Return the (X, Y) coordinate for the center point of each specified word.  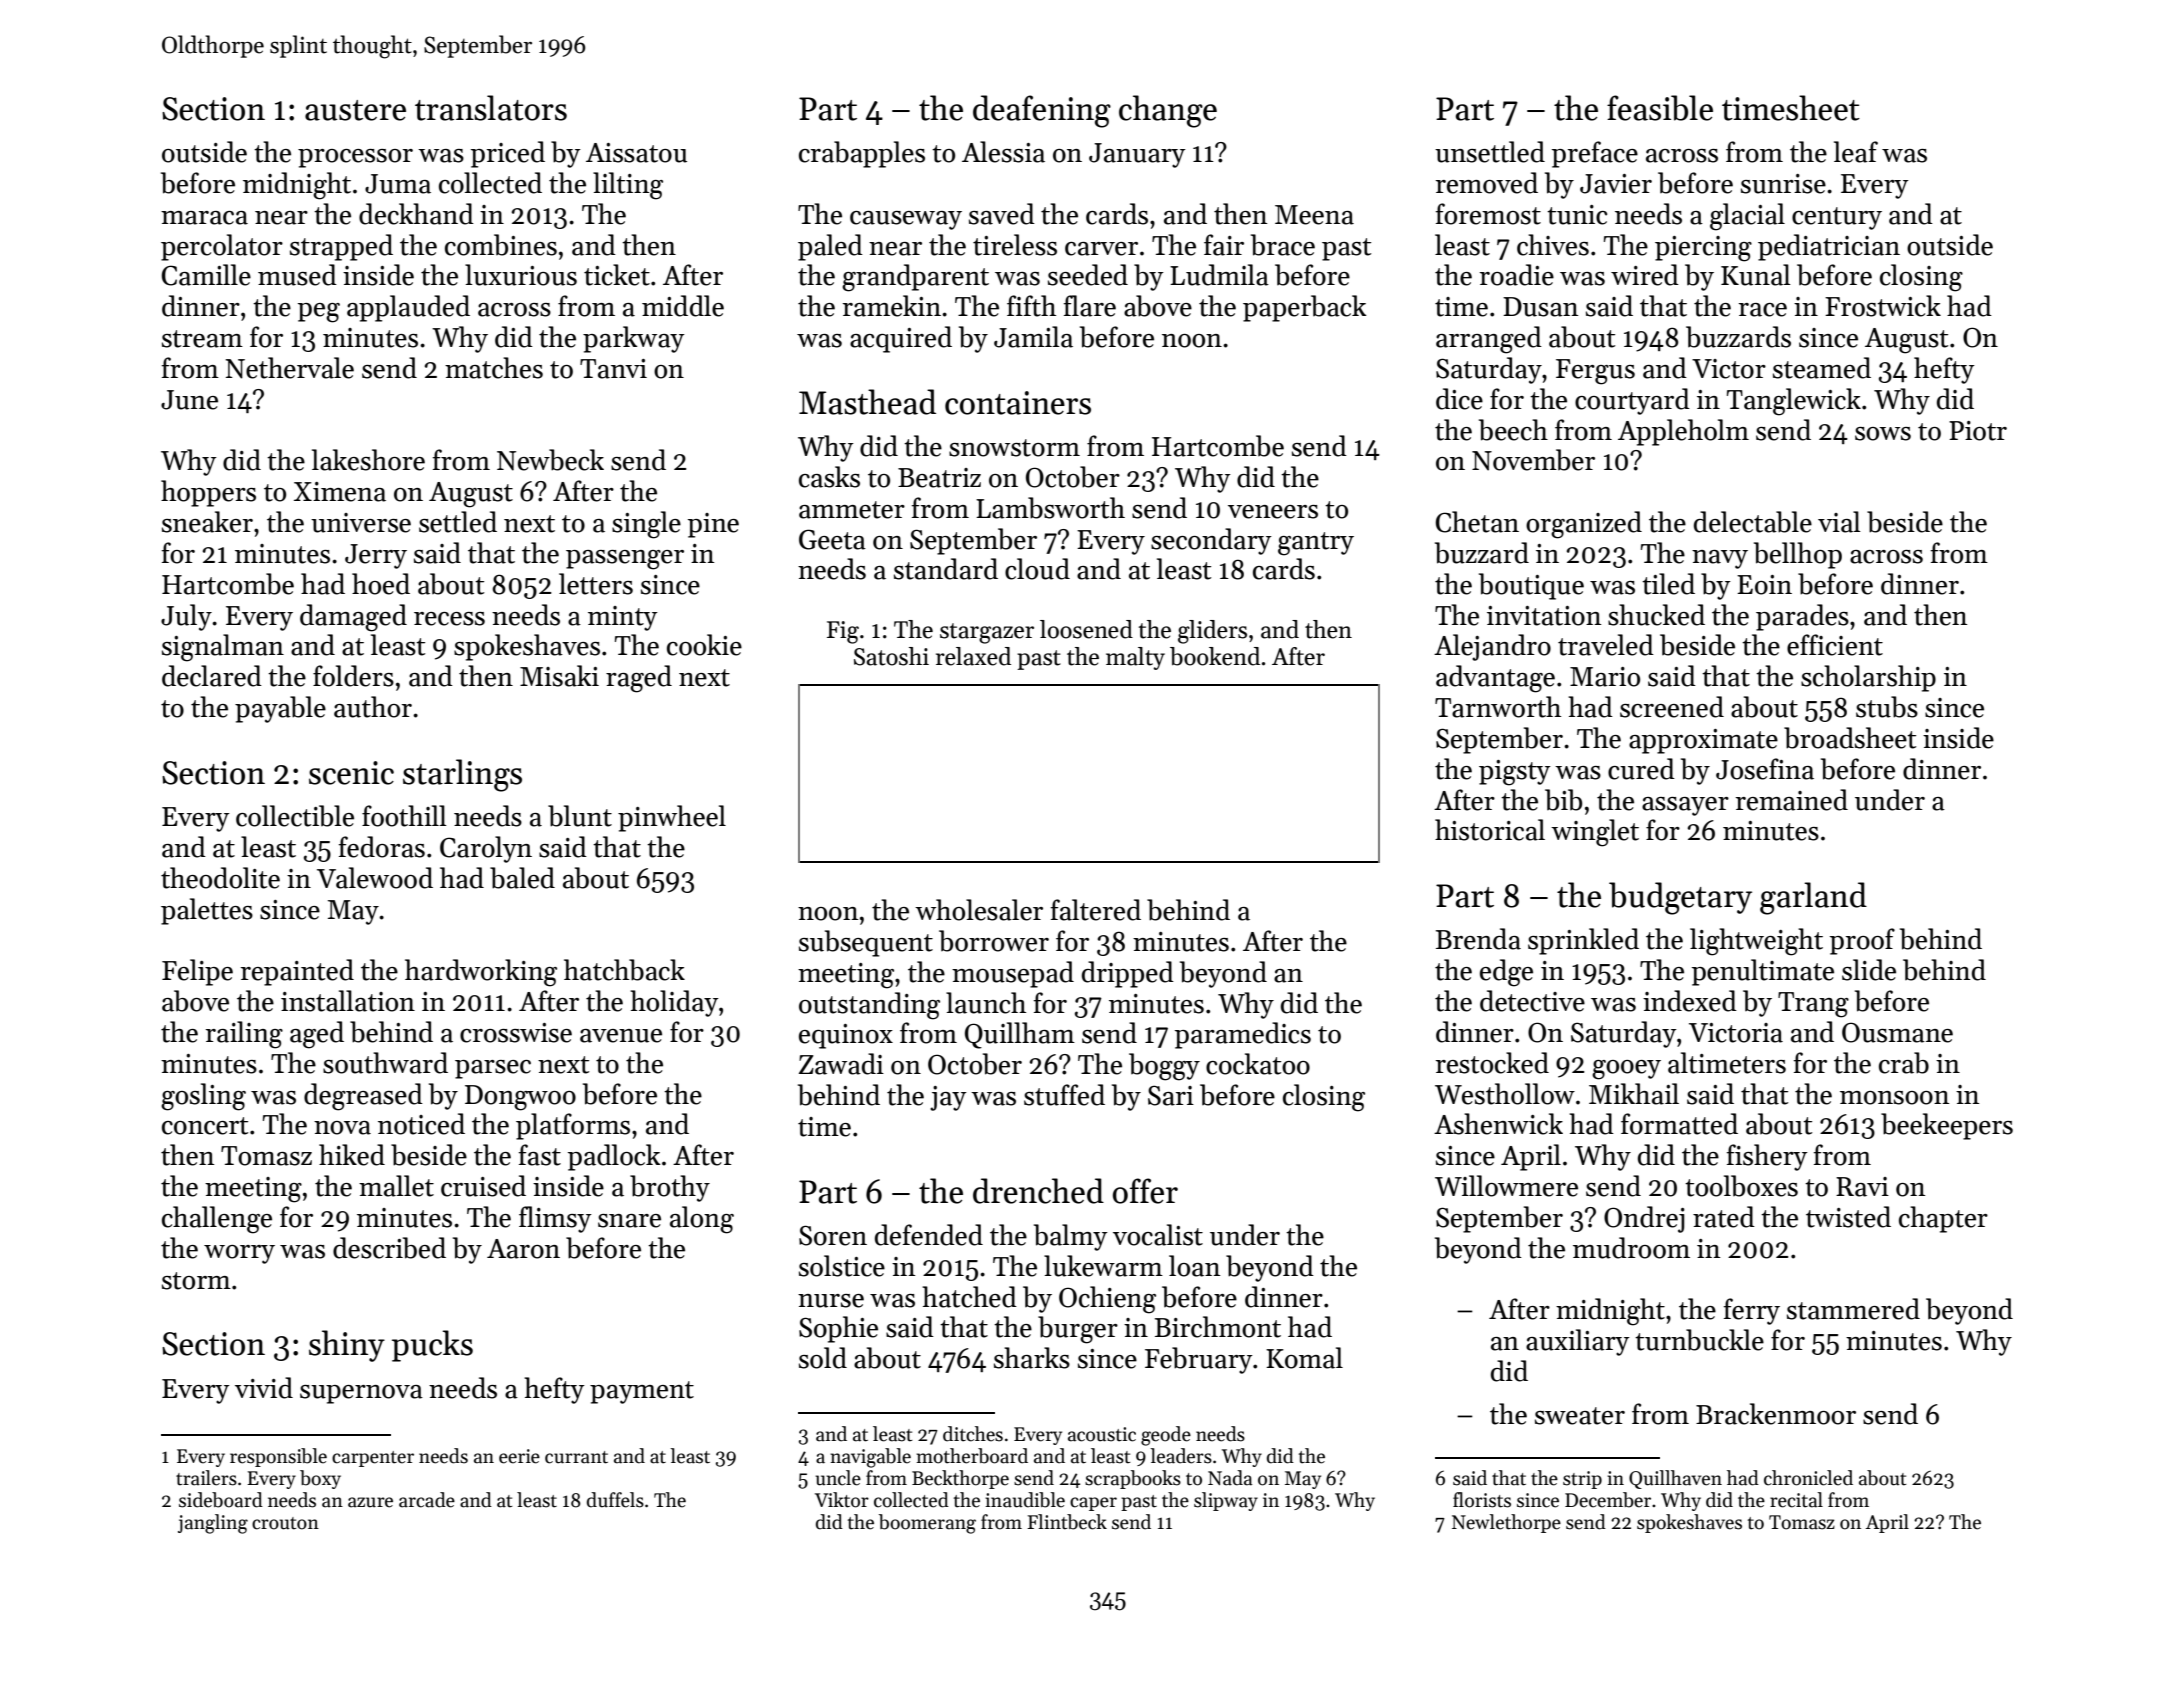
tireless (1015, 245)
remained (1792, 800)
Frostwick (1883, 306)
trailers (206, 1478)
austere (355, 110)
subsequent (866, 943)
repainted (297, 972)
